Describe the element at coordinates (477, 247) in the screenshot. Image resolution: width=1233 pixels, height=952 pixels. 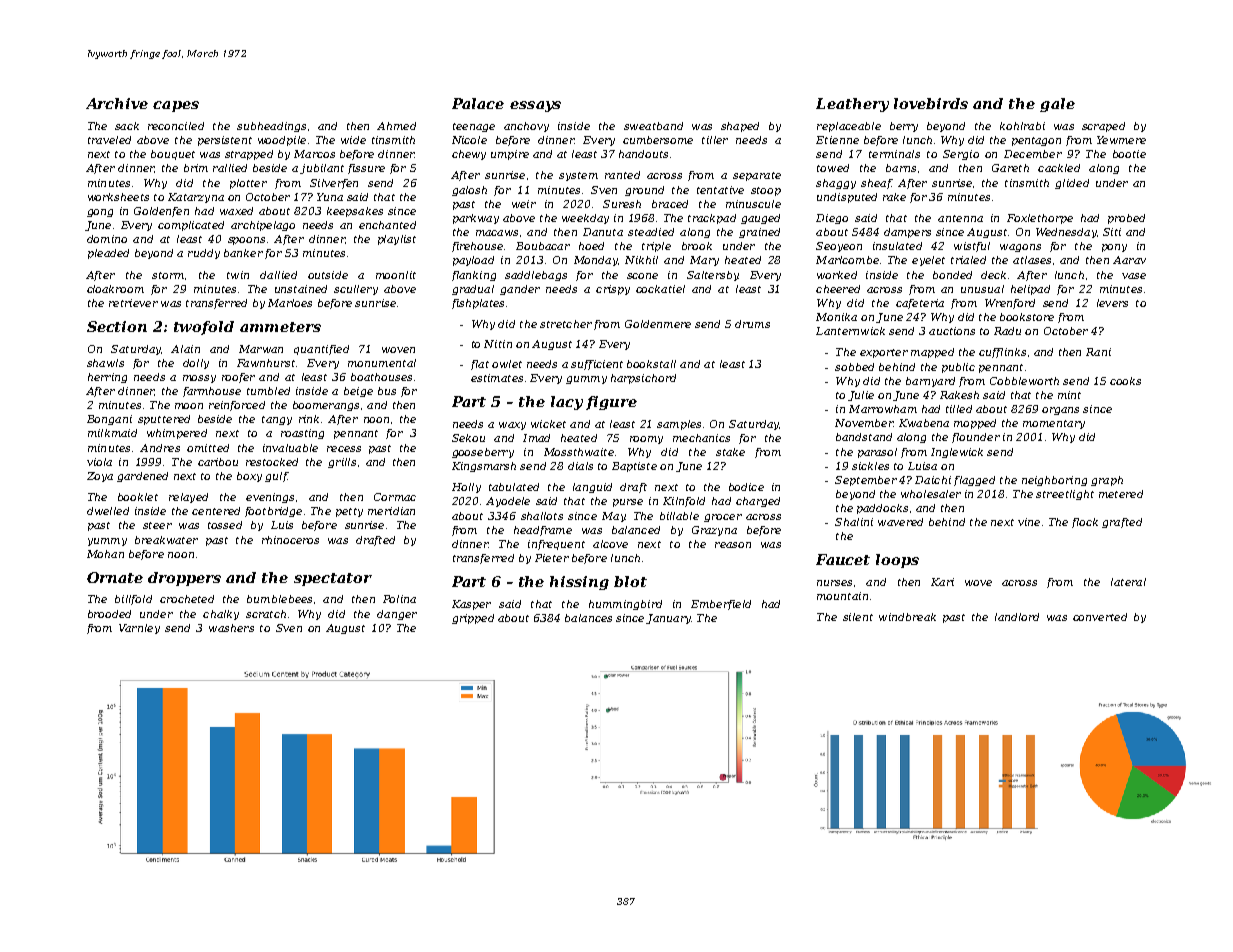
I see `firehouse` at that location.
